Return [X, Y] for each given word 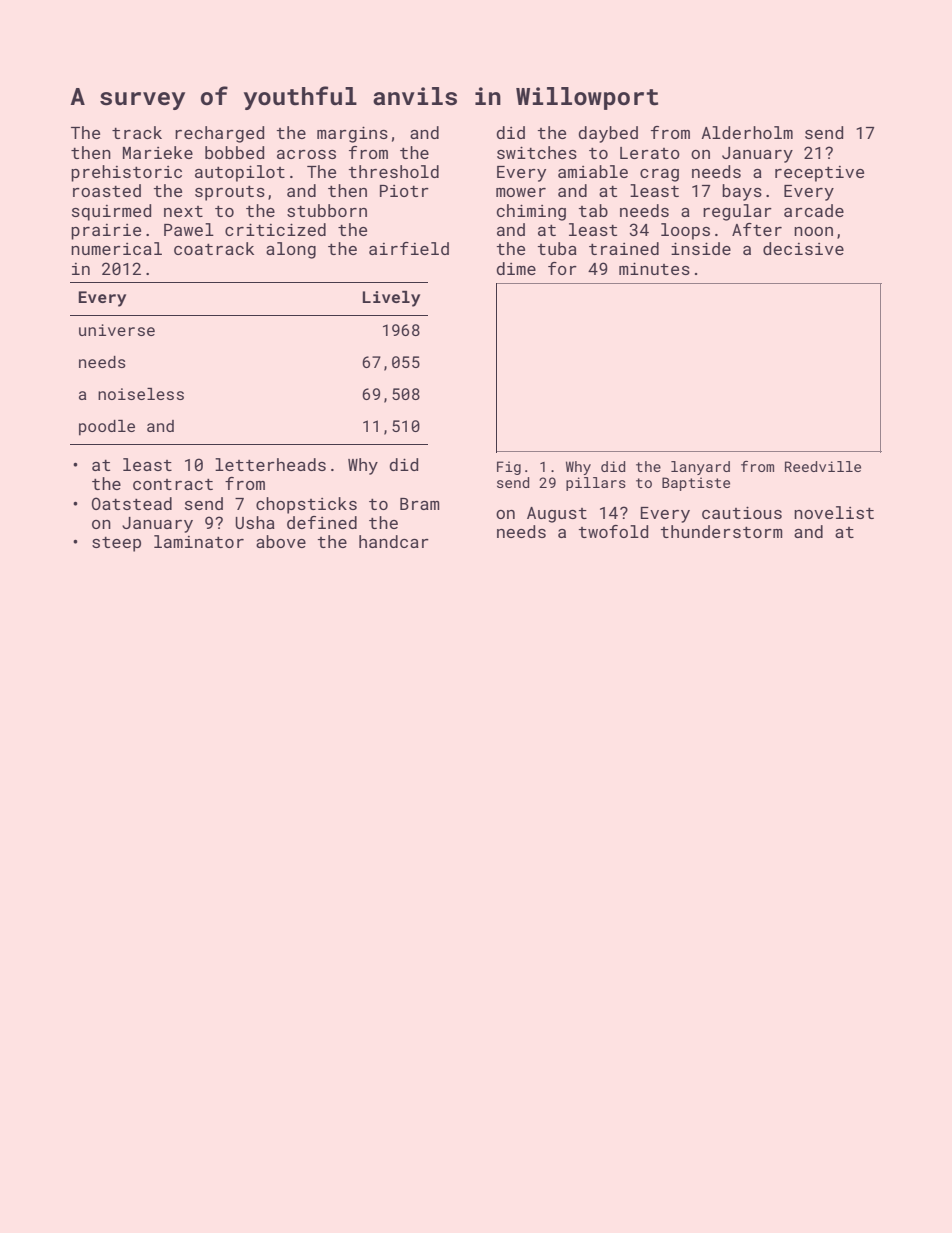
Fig [509, 468]
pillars [596, 484]
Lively [391, 299]
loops [685, 231]
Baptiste [696, 484]
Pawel [189, 229]
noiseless [141, 394]
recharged [219, 134]
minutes [654, 268]
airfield [409, 248]
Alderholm [747, 132]
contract [173, 484]
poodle [107, 428]
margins [352, 134]
